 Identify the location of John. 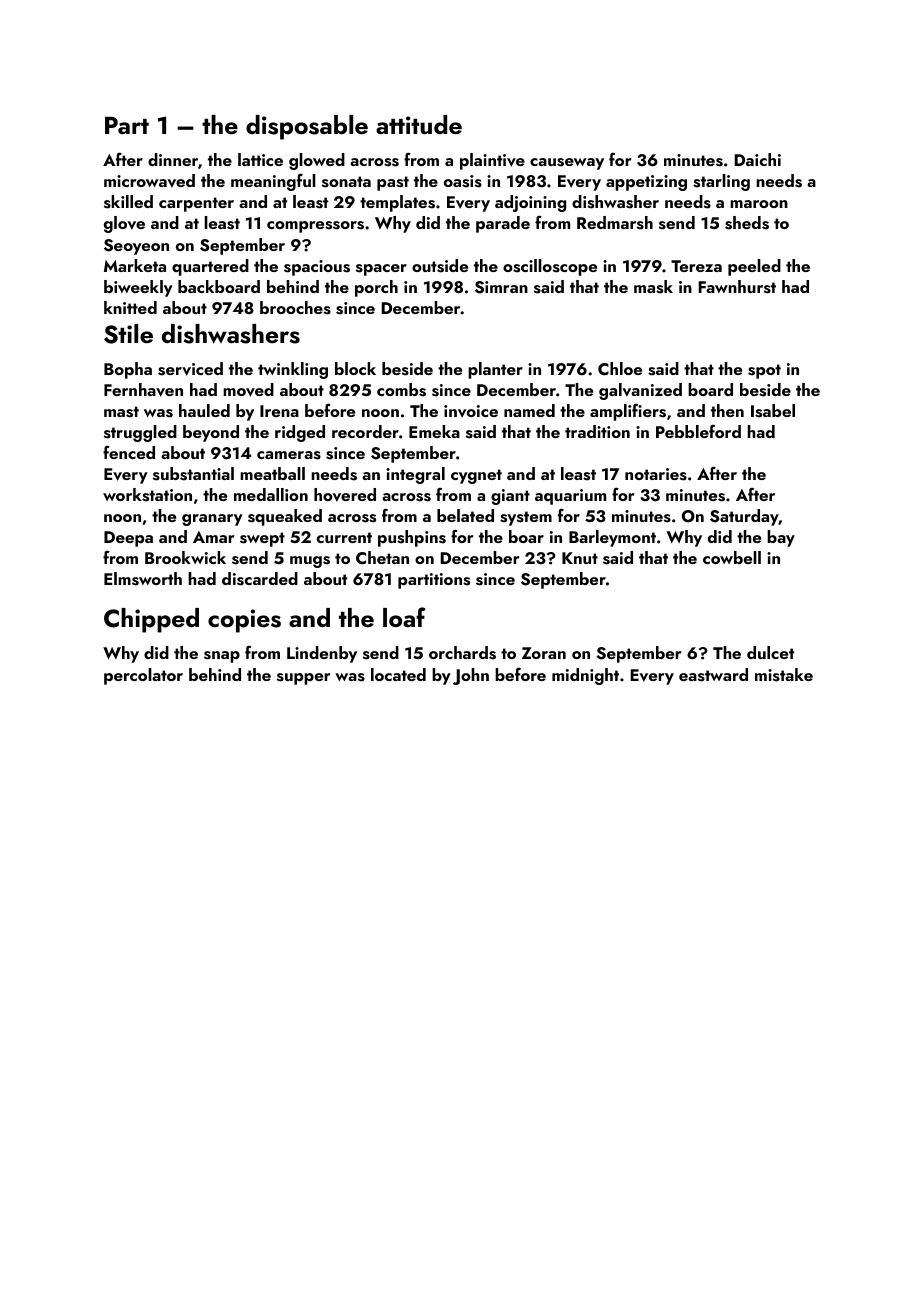
(471, 676).
